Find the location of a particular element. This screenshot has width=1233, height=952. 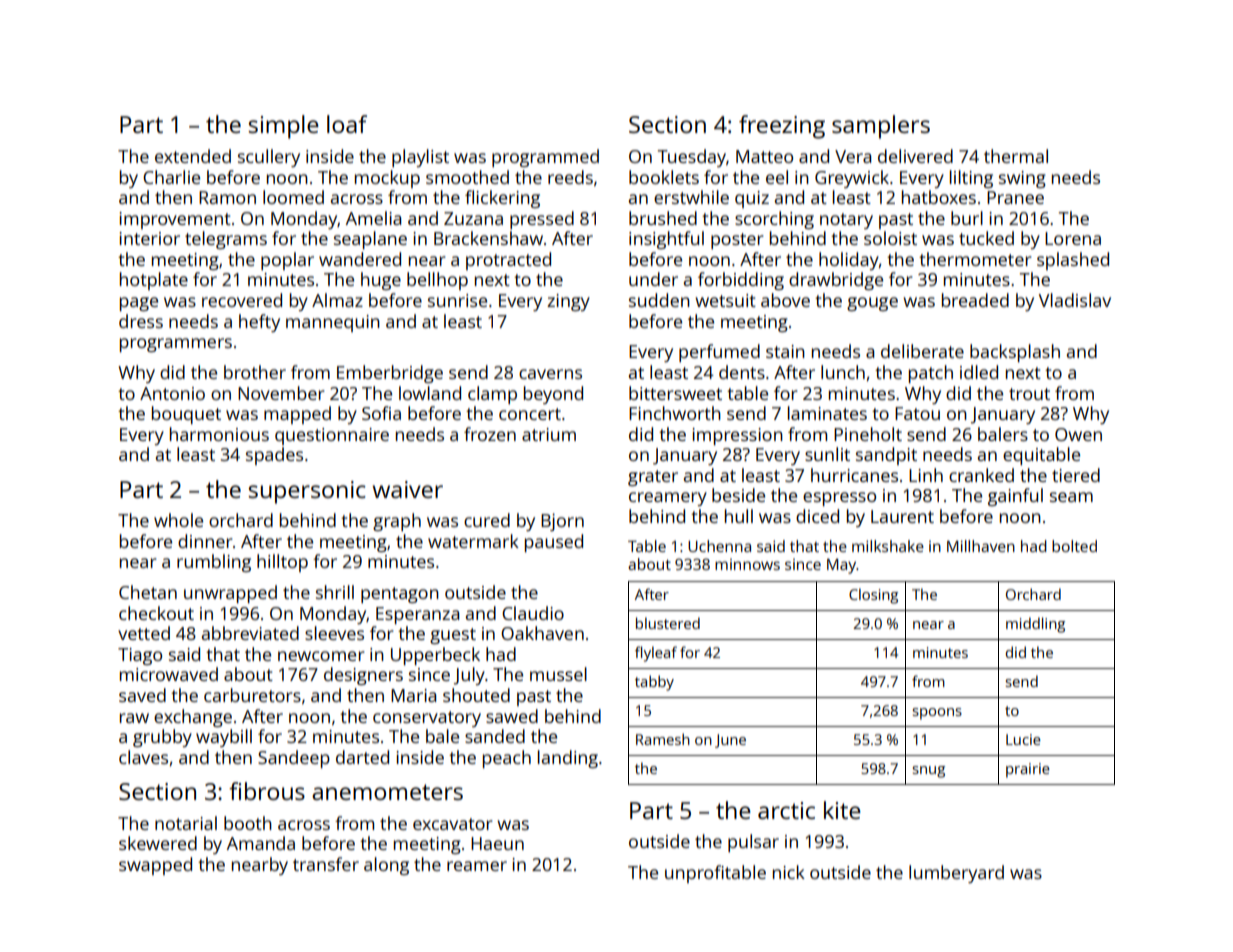

playlist is located at coordinates (420, 158).
